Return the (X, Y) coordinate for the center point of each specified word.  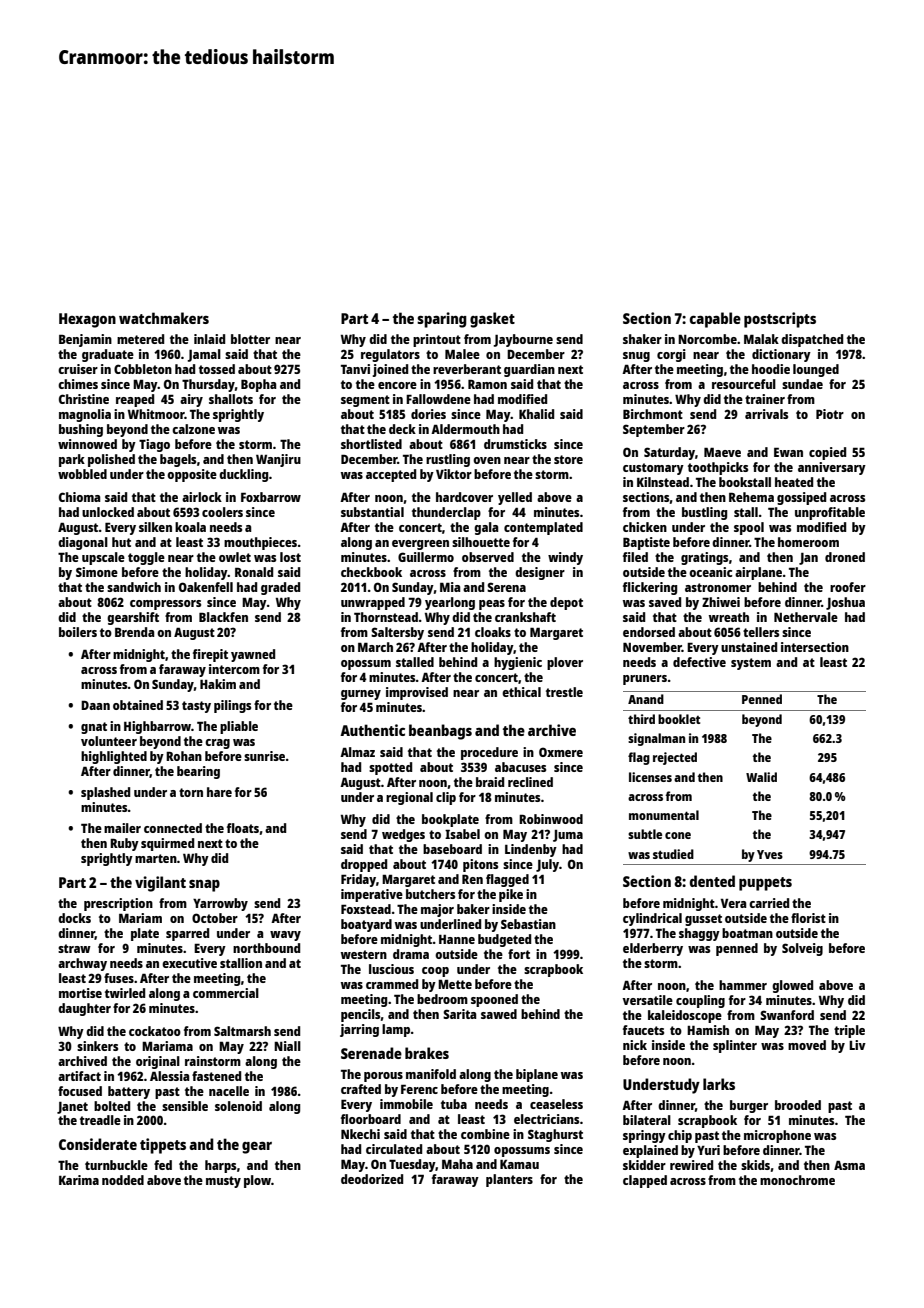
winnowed (87, 444)
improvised (417, 693)
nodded (123, 1180)
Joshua (845, 603)
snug (636, 357)
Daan (95, 705)
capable (715, 320)
